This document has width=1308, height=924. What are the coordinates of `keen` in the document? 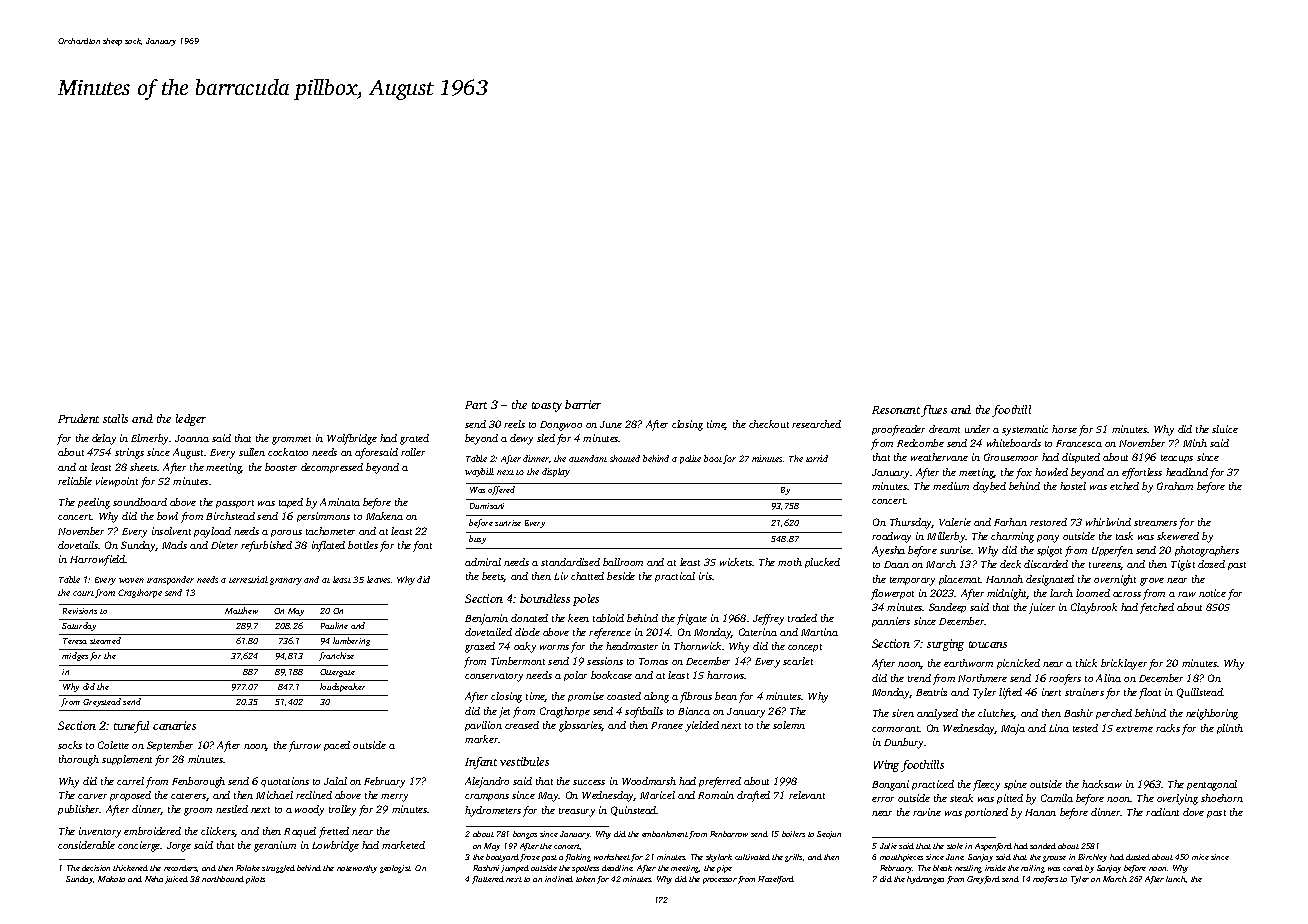 It's located at (578, 618).
